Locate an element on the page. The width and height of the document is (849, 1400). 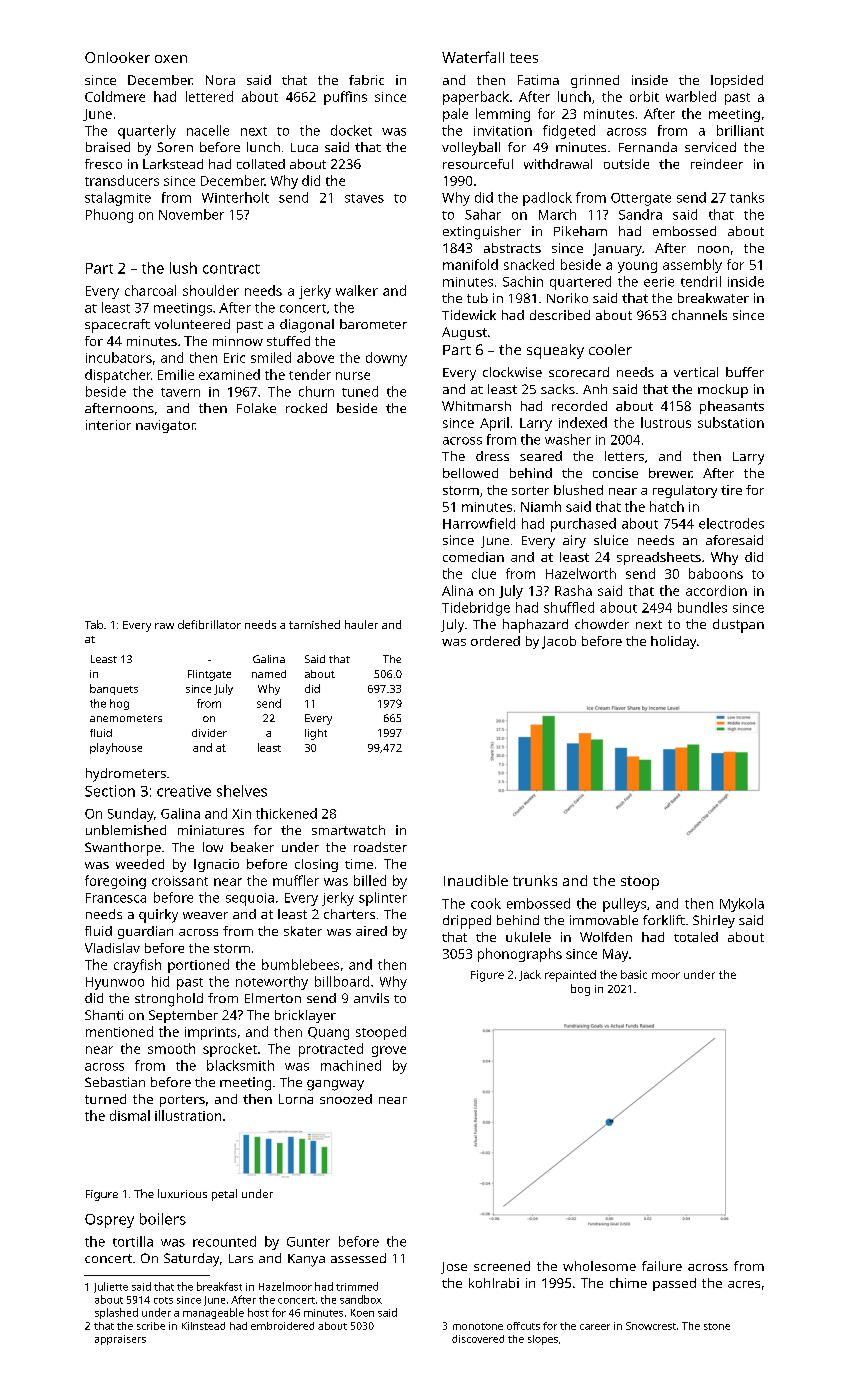
luxurious is located at coordinates (182, 1193).
